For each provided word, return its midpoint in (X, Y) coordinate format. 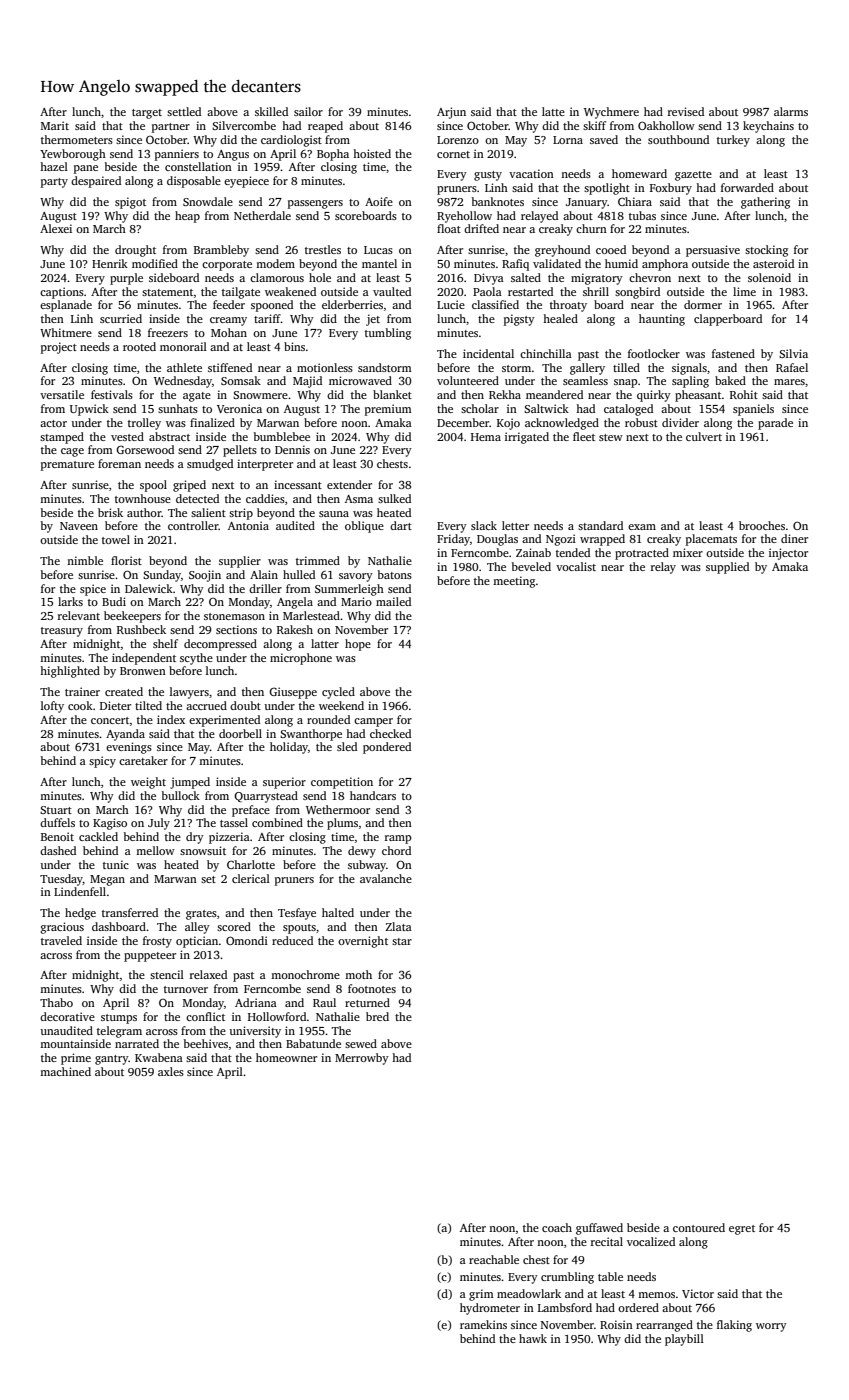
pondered (387, 748)
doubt (245, 705)
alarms (791, 111)
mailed (393, 601)
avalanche (386, 878)
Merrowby (362, 1059)
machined (65, 1071)
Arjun (451, 113)
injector (788, 554)
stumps (119, 1019)
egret (742, 1230)
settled (184, 111)
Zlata (399, 926)
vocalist (576, 566)
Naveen (79, 526)
